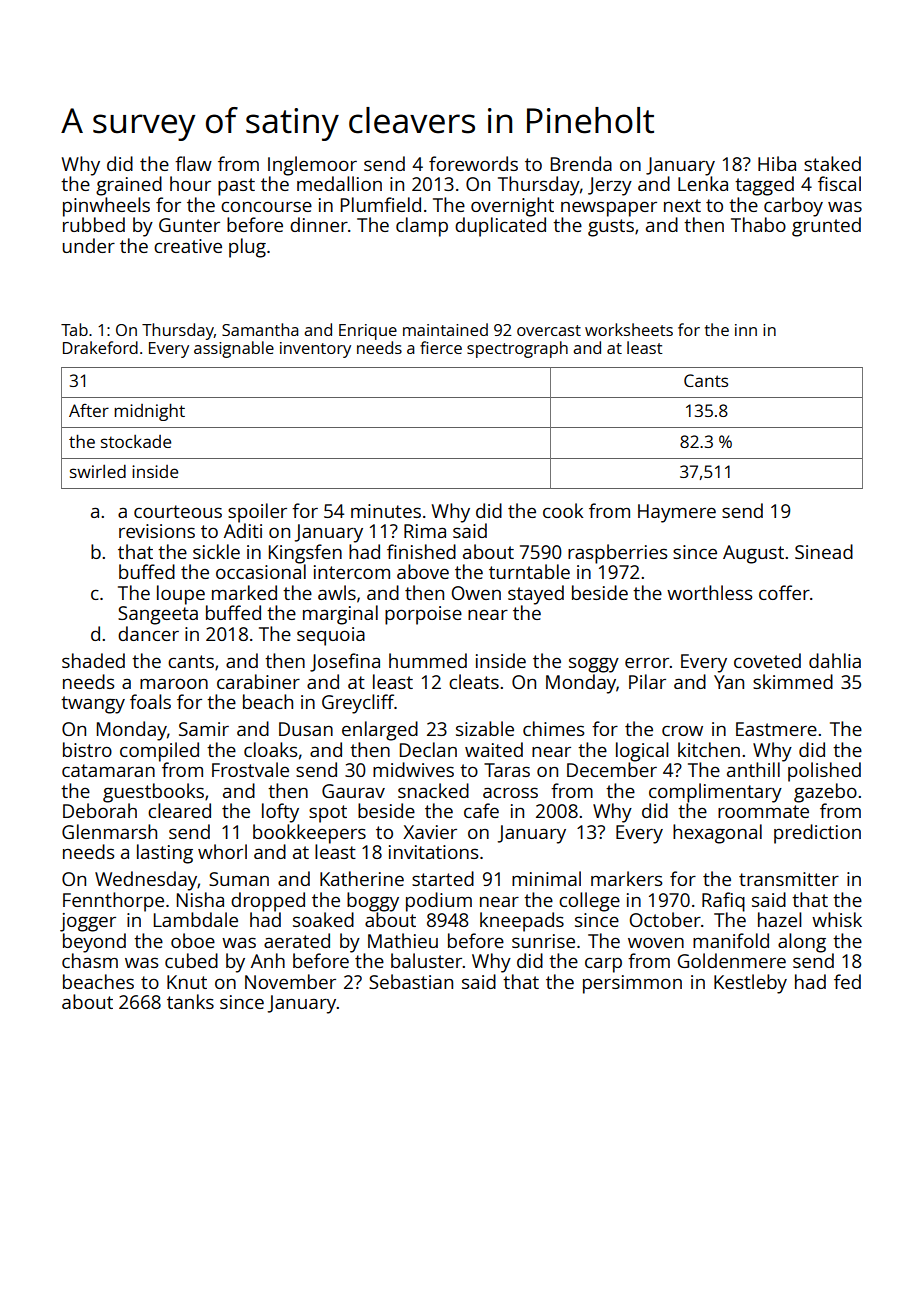 The image size is (924, 1314). Describe the element at coordinates (425, 531) in the screenshot. I see `Rima` at that location.
